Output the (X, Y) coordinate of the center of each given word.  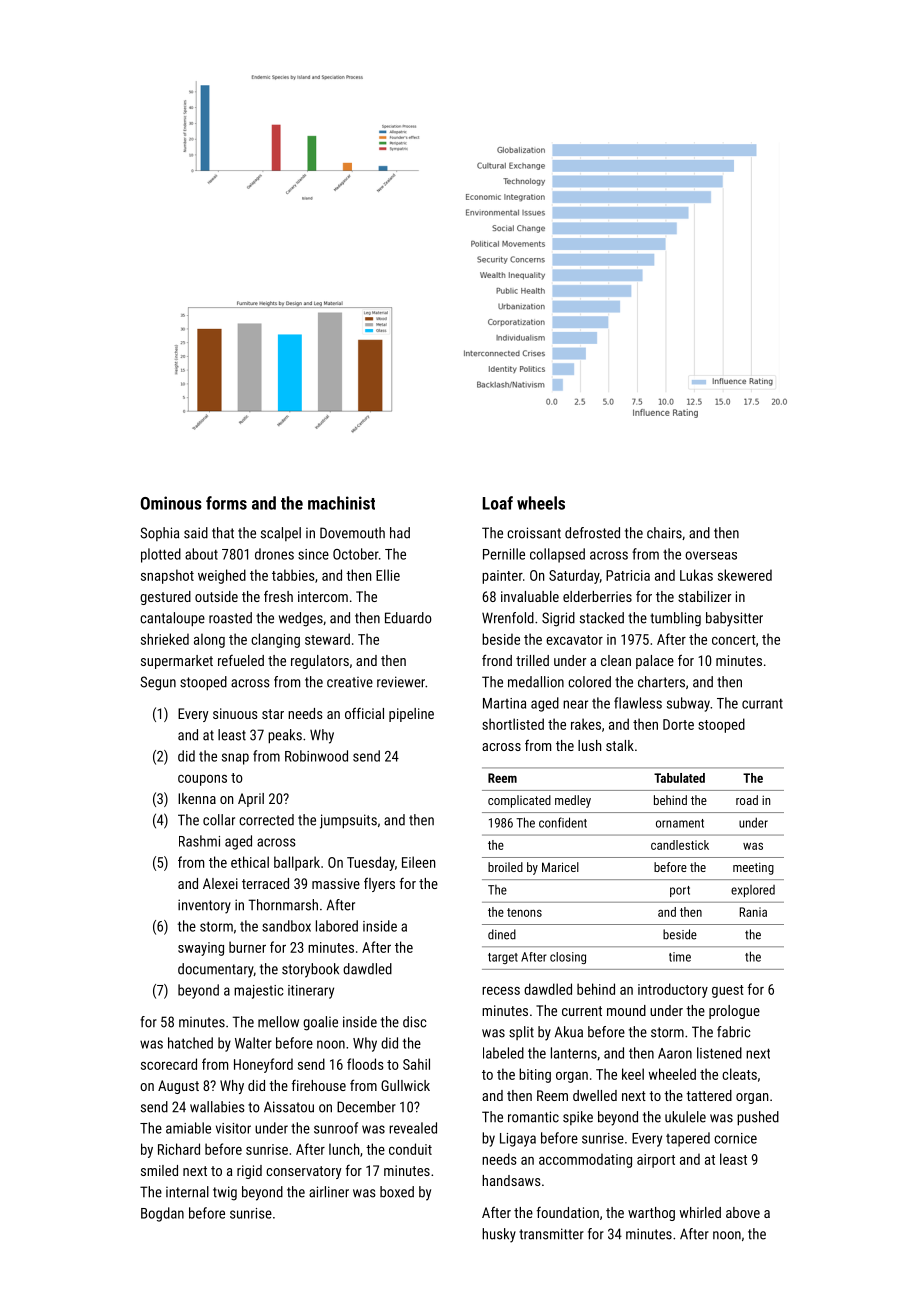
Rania (753, 912)
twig (225, 1193)
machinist (341, 503)
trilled (532, 660)
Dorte (678, 724)
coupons (202, 780)
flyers (379, 884)
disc (415, 1022)
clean (616, 660)
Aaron (675, 1053)
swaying (201, 949)
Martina (504, 703)
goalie (320, 1023)
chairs (664, 533)
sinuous (235, 713)
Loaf (498, 503)
